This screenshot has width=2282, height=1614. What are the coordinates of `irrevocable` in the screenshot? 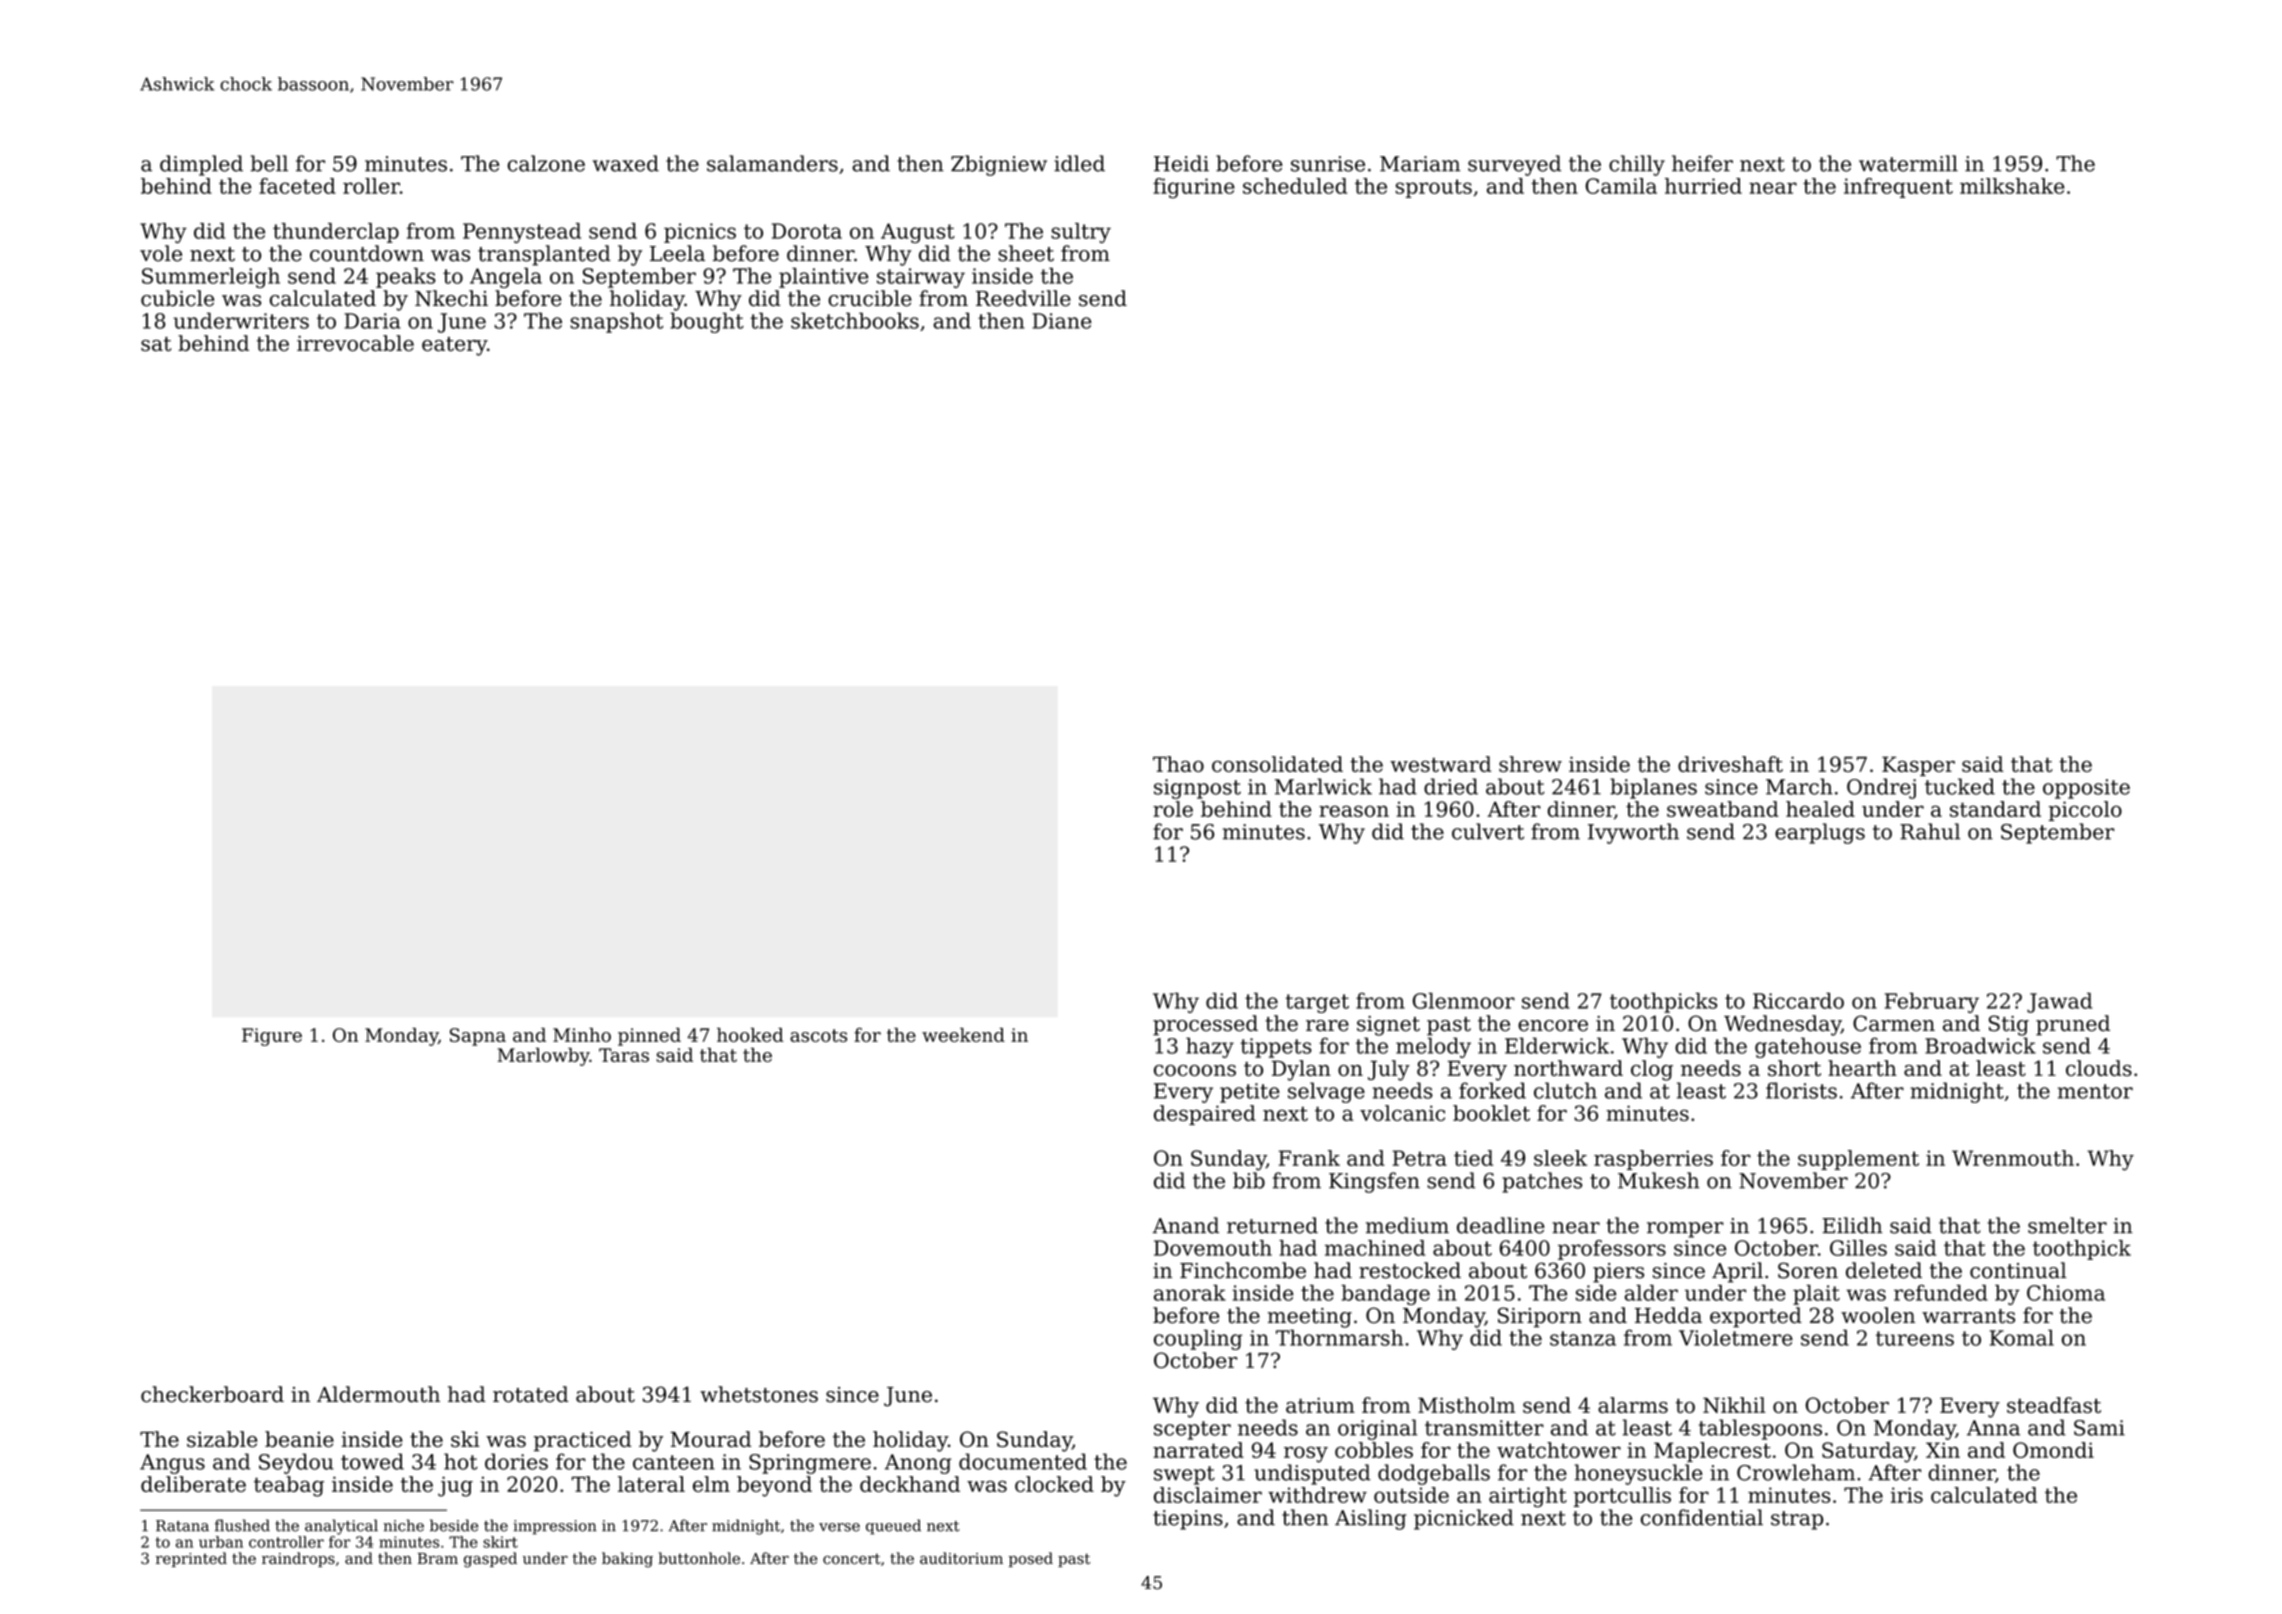 It's located at (355, 343).
